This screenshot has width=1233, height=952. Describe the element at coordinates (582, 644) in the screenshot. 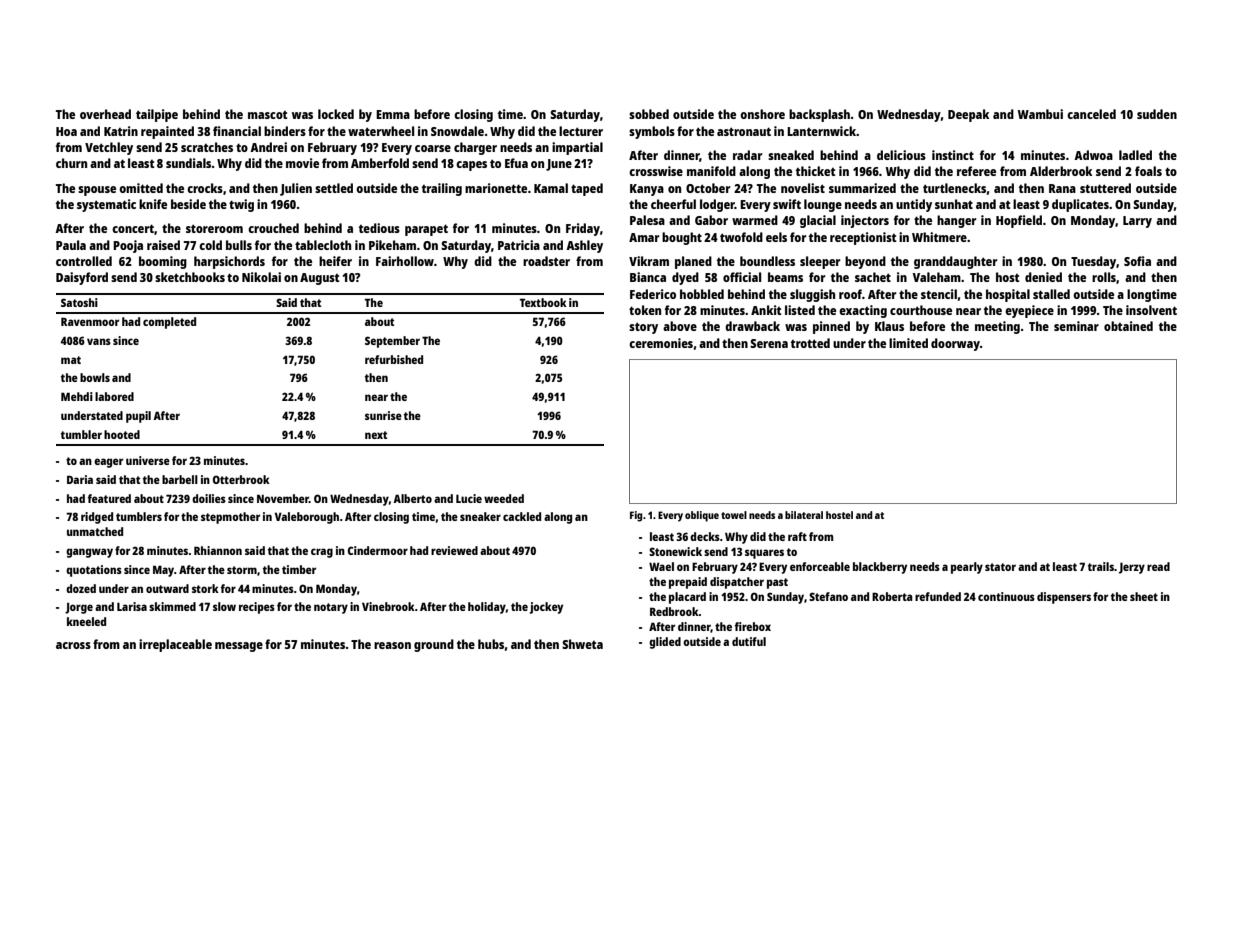

I see `Shweta` at that location.
